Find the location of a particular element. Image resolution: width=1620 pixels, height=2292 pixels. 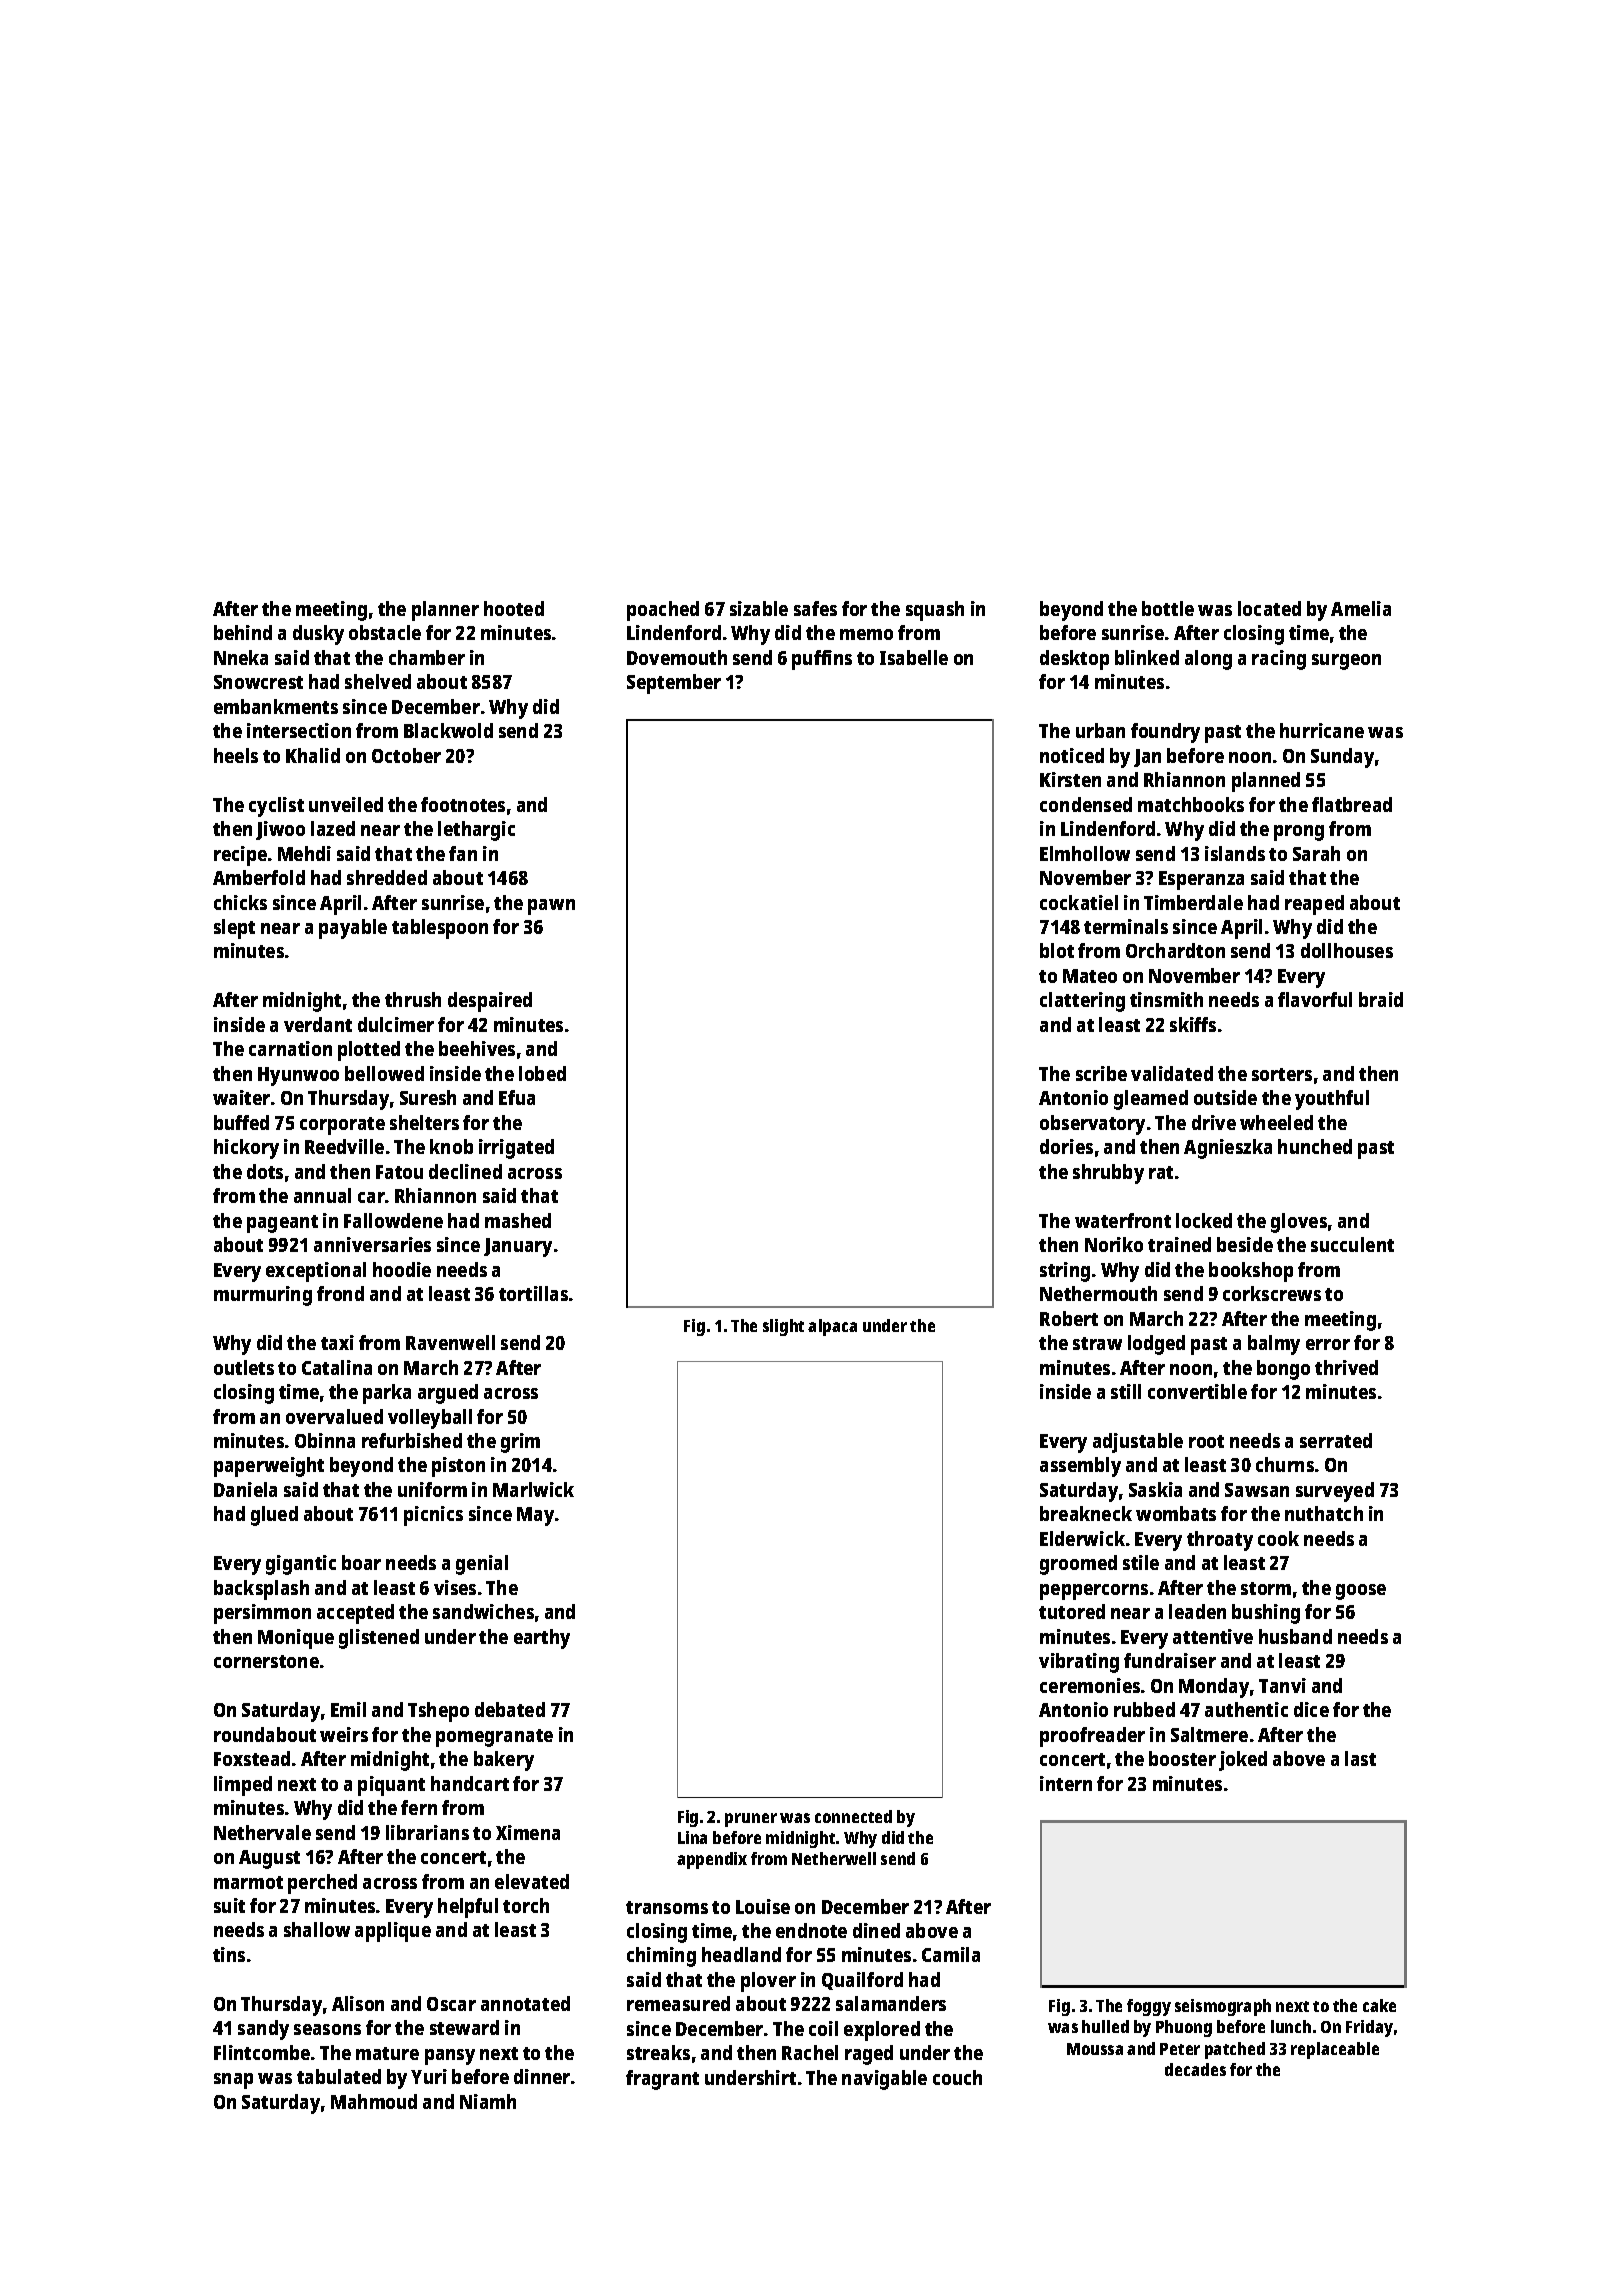

outlets is located at coordinates (244, 1367).
